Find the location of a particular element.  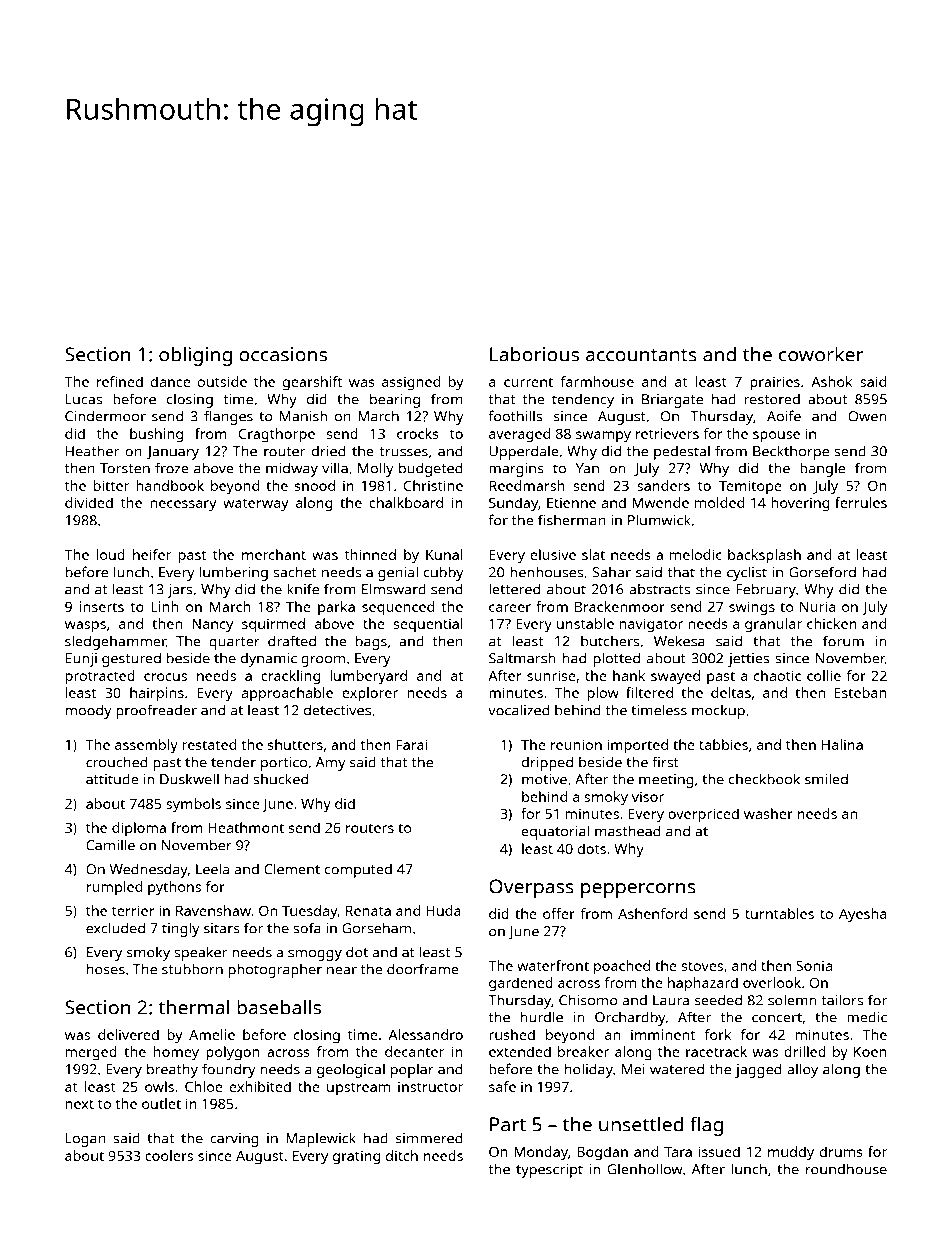

Cindermoor is located at coordinates (105, 416).
